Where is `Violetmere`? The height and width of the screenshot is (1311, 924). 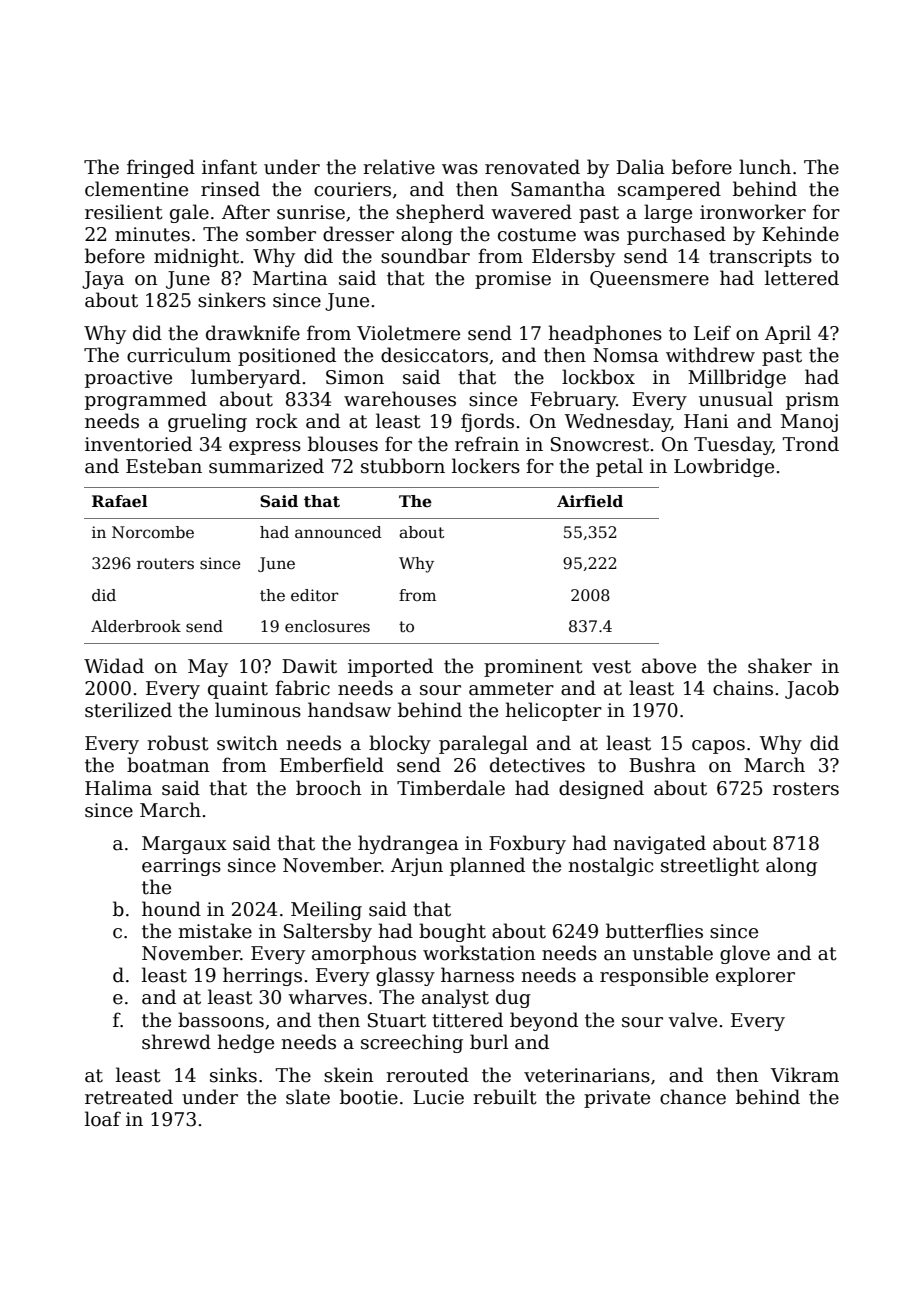
Violetmere is located at coordinates (408, 333).
